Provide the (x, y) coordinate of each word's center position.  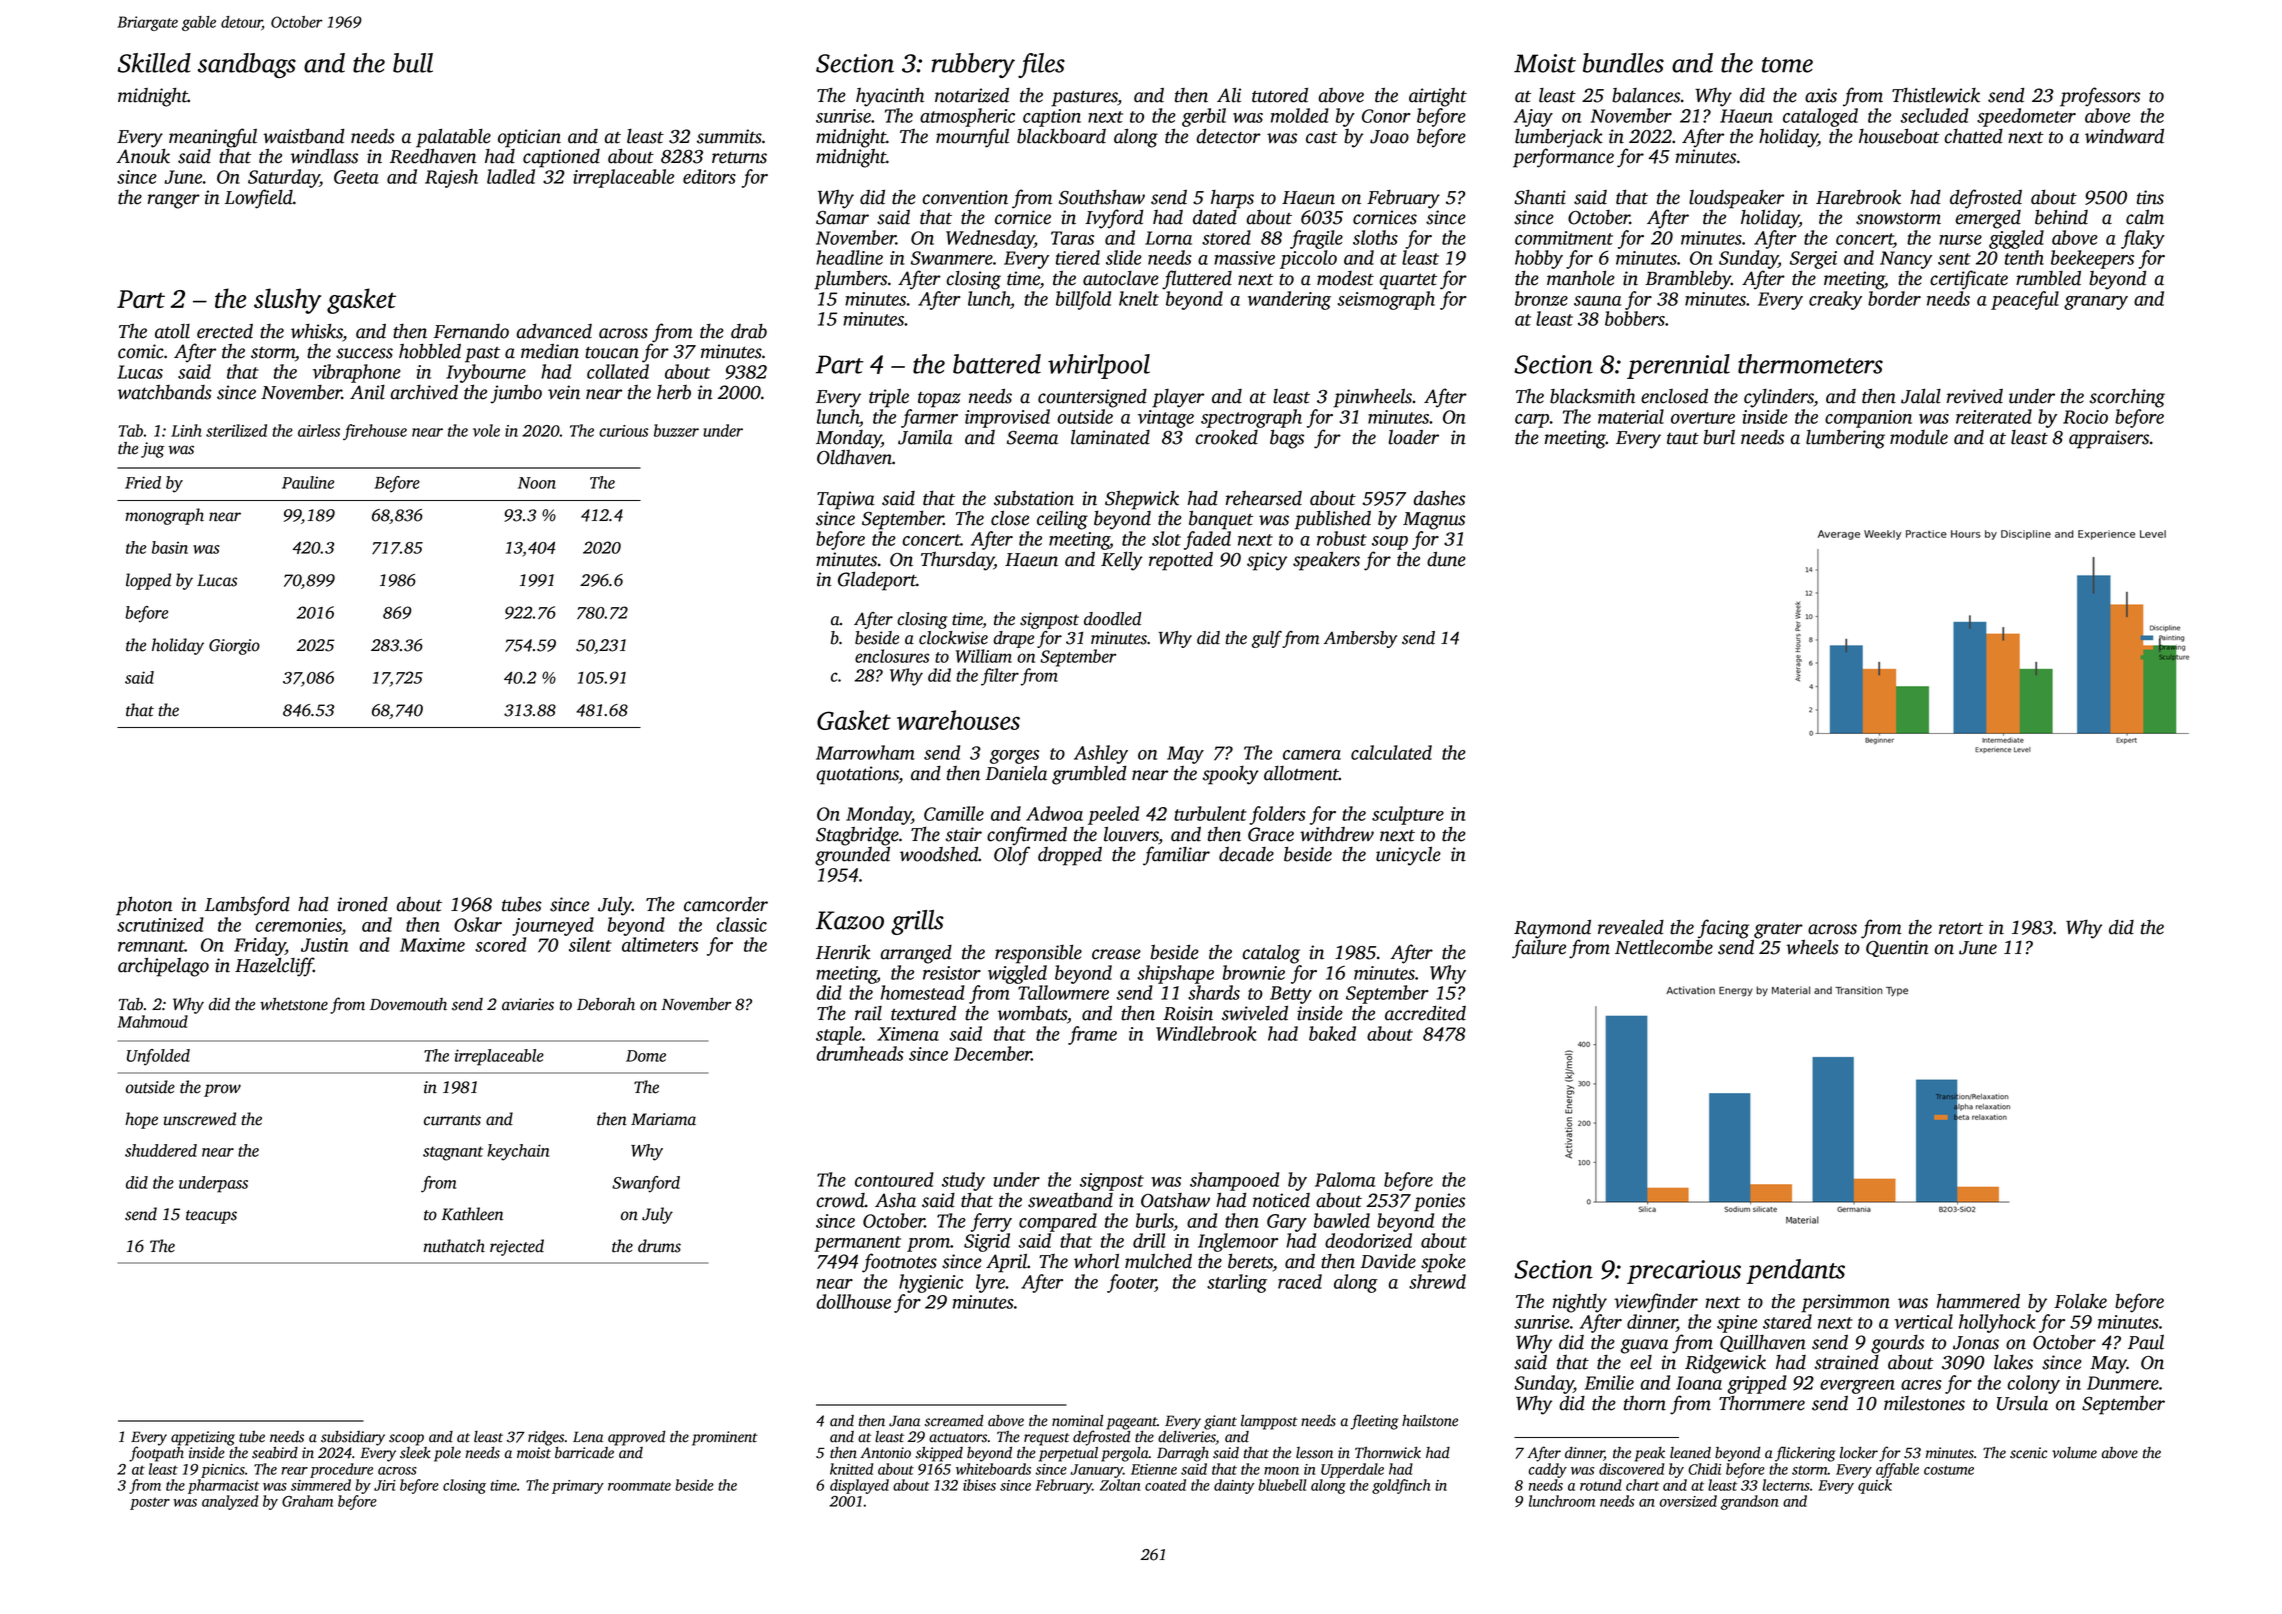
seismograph (1386, 300)
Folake (2080, 1301)
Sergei (1813, 260)
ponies (1439, 1202)
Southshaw (1102, 197)
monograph (164, 516)
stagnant (453, 1153)
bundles (1623, 63)
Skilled (154, 63)
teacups (211, 1217)
